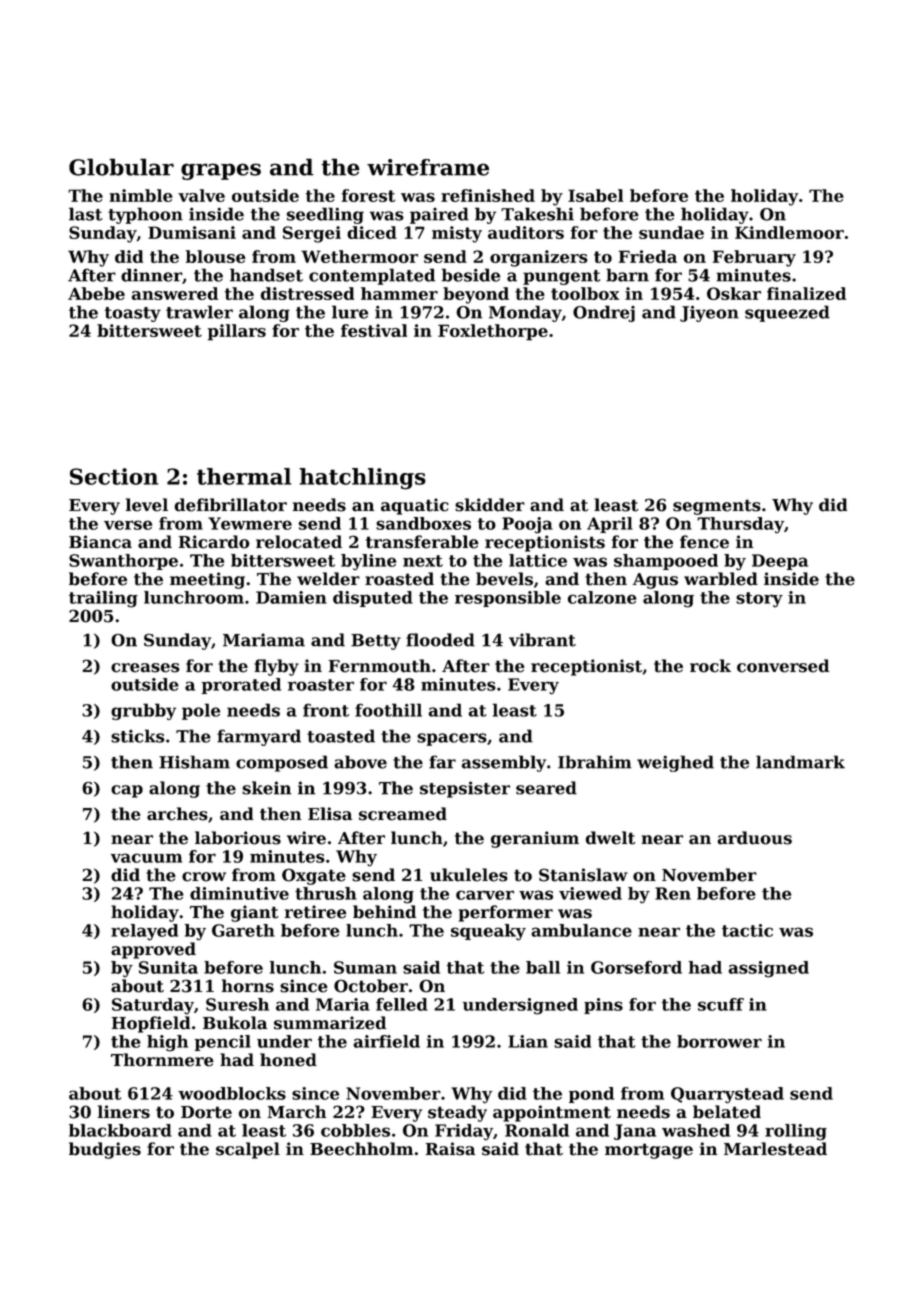 Image resolution: width=924 pixels, height=1311 pixels. What do you see at coordinates (527, 525) in the image?
I see `Pooja` at bounding box center [527, 525].
